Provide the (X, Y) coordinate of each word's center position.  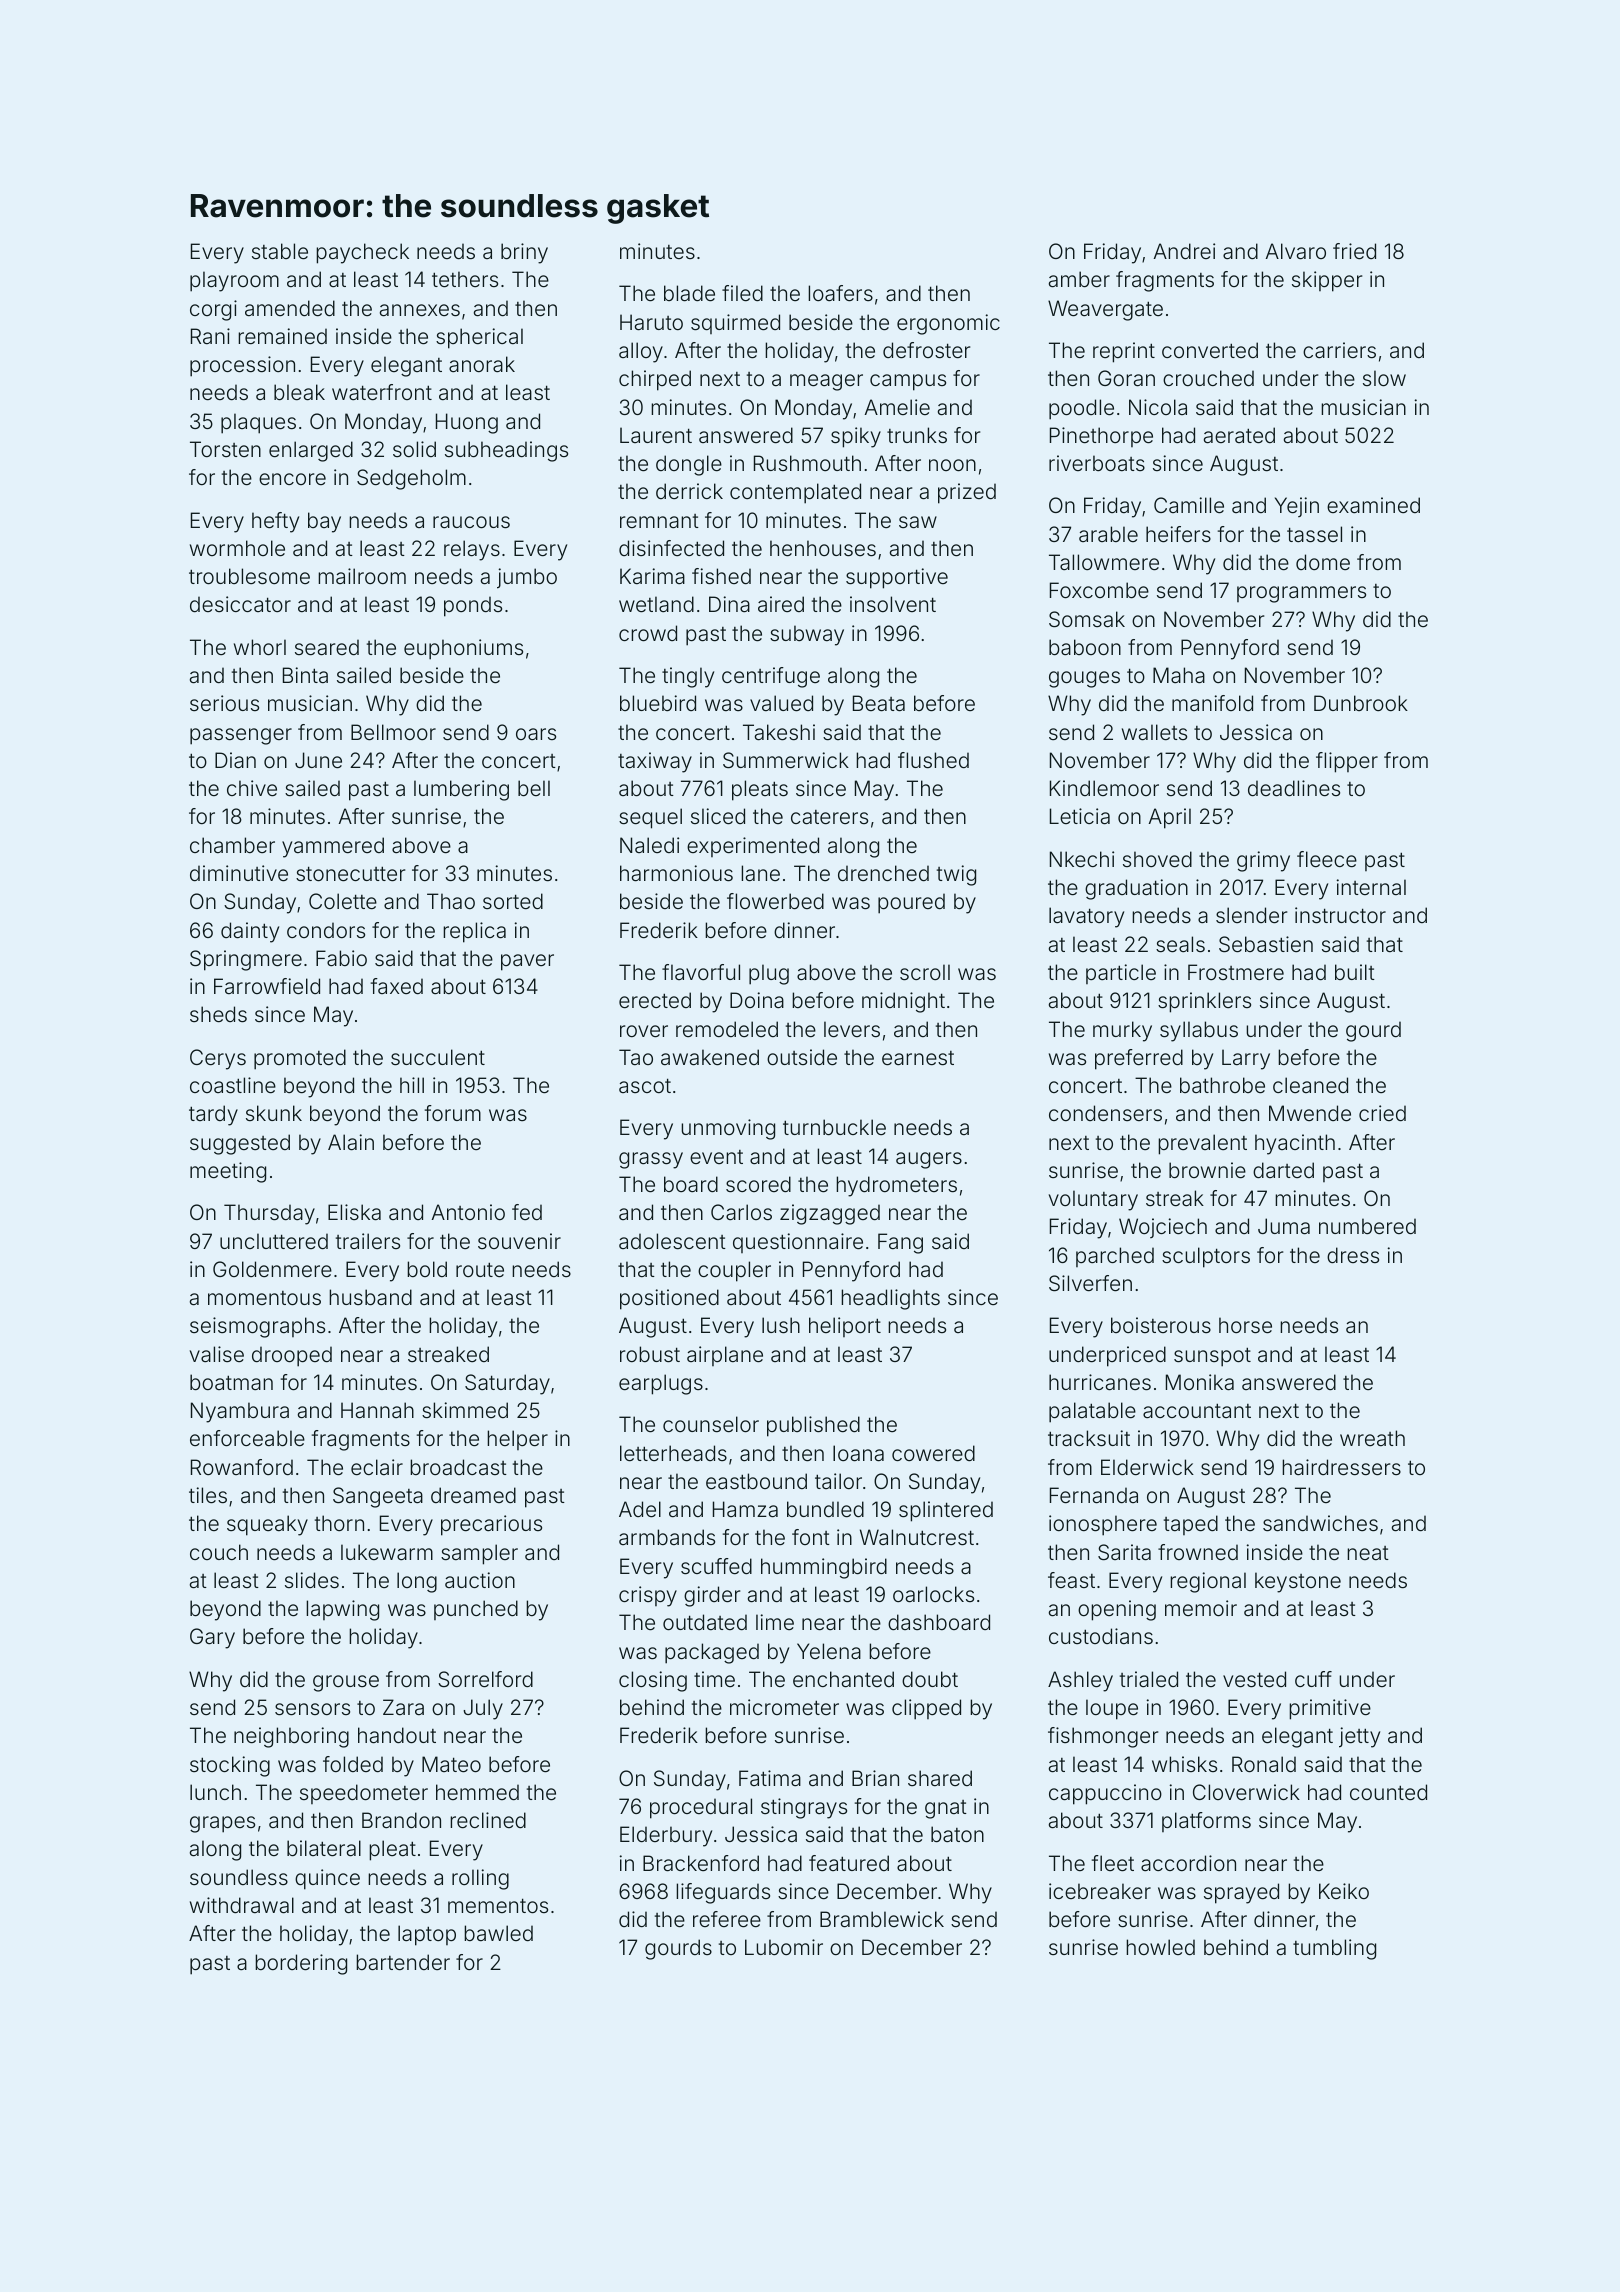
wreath (1372, 1438)
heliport (845, 1327)
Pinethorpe (1101, 437)
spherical (479, 338)
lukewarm (387, 1552)
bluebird (658, 703)
